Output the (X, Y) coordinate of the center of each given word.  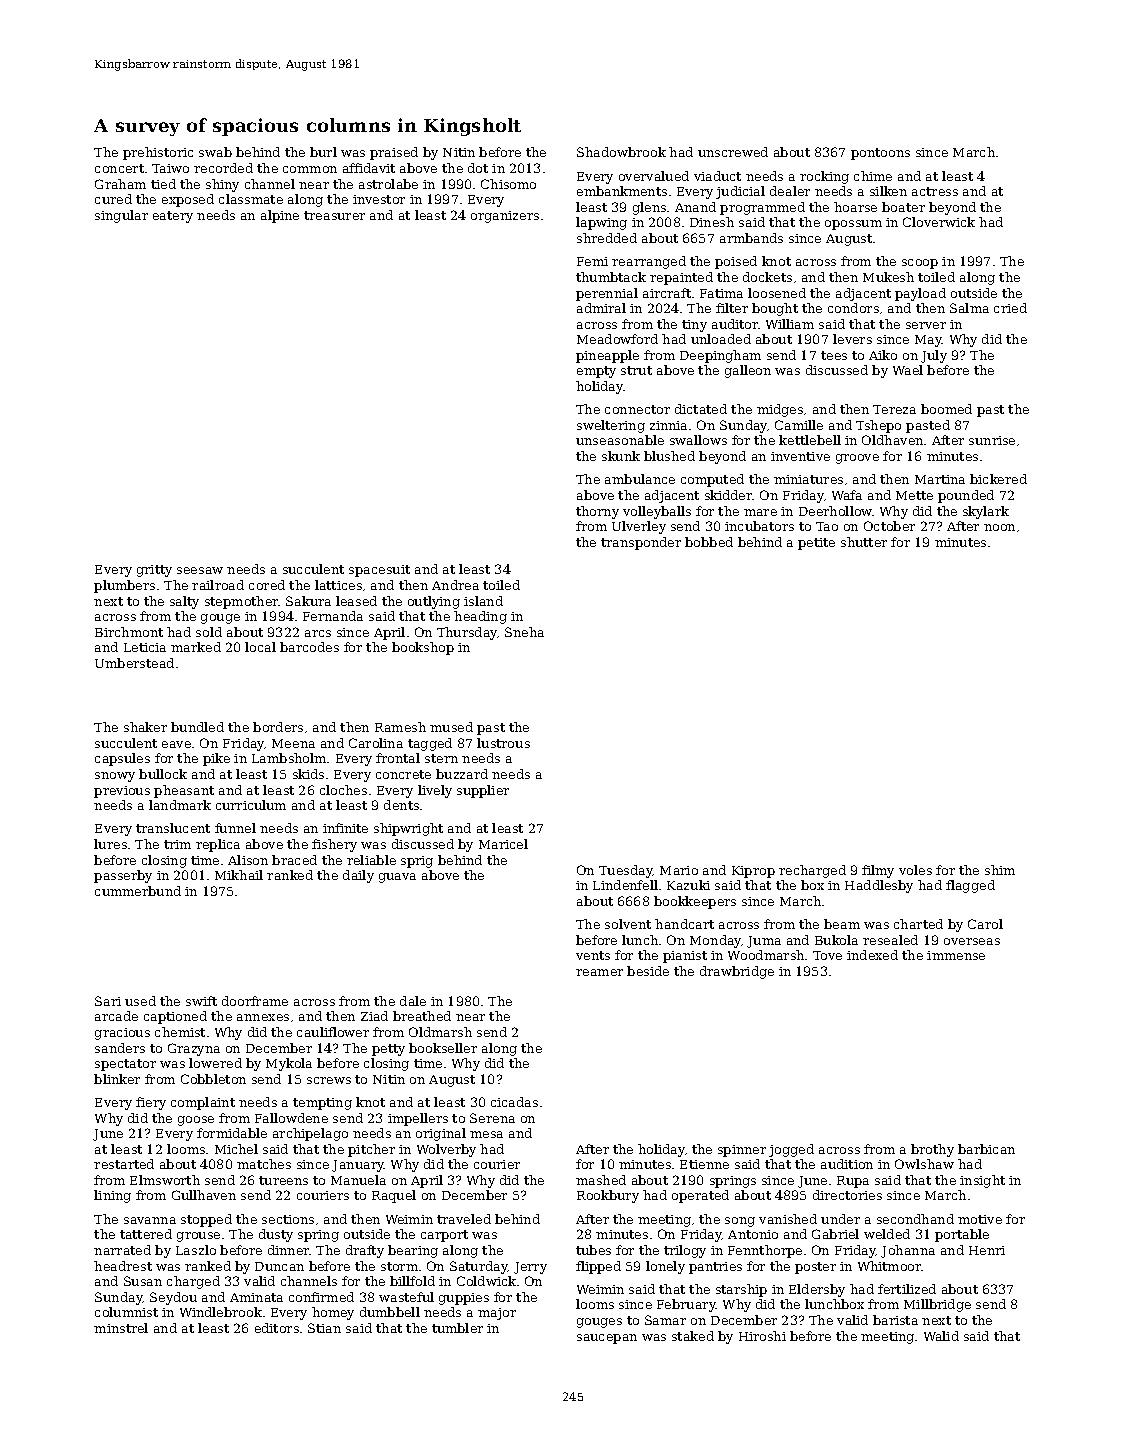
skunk (621, 456)
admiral (601, 308)
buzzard (462, 774)
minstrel (121, 1328)
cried (1010, 308)
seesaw (200, 570)
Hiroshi (762, 1336)
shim (1000, 870)
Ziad (374, 1016)
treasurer (334, 215)
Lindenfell (625, 885)
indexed (872, 955)
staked (693, 1336)
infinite (345, 828)
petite (816, 544)
